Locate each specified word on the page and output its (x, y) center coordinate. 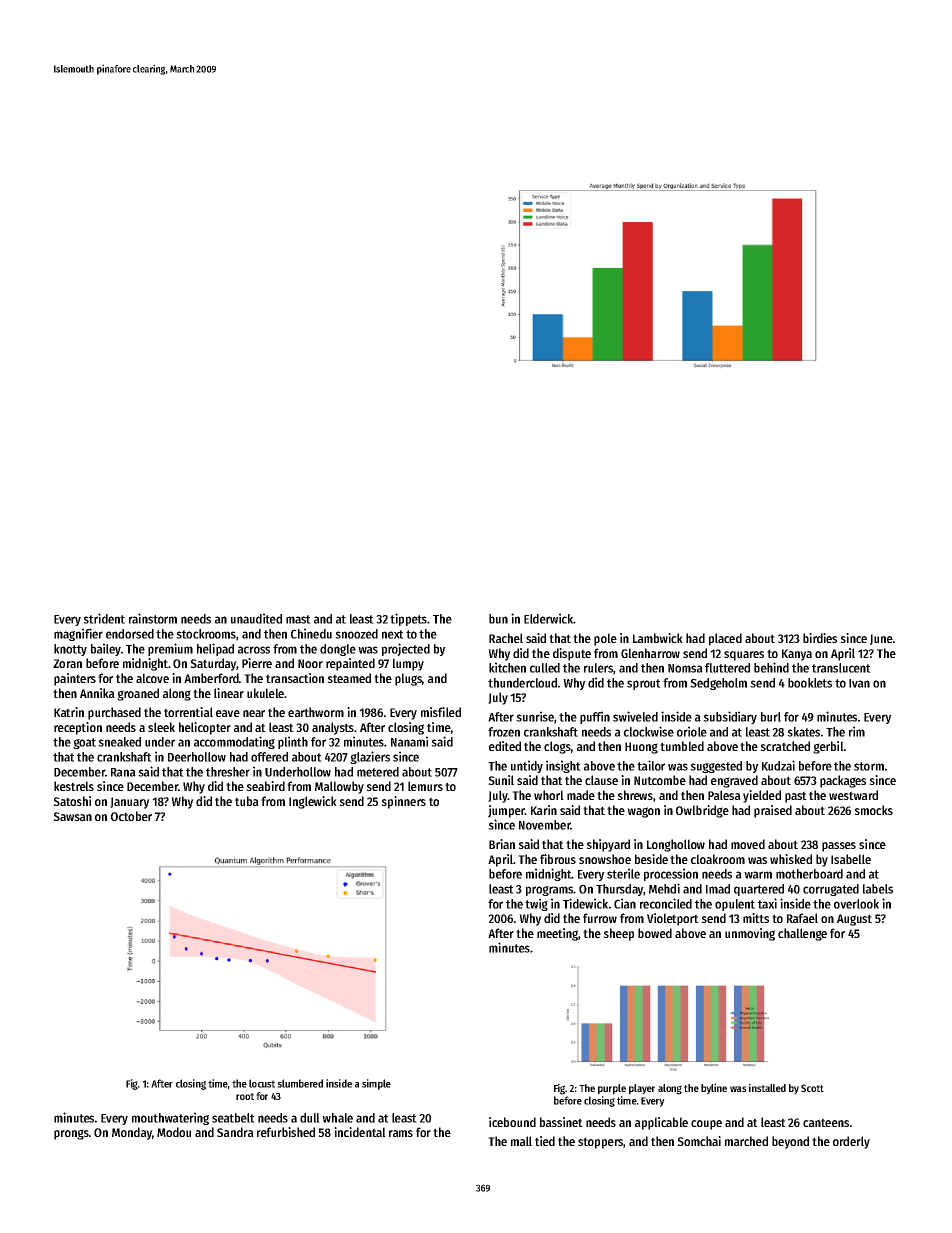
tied (545, 1141)
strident (104, 618)
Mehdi (664, 888)
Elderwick (548, 618)
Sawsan (72, 816)
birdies (820, 638)
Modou (174, 1132)
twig (536, 904)
